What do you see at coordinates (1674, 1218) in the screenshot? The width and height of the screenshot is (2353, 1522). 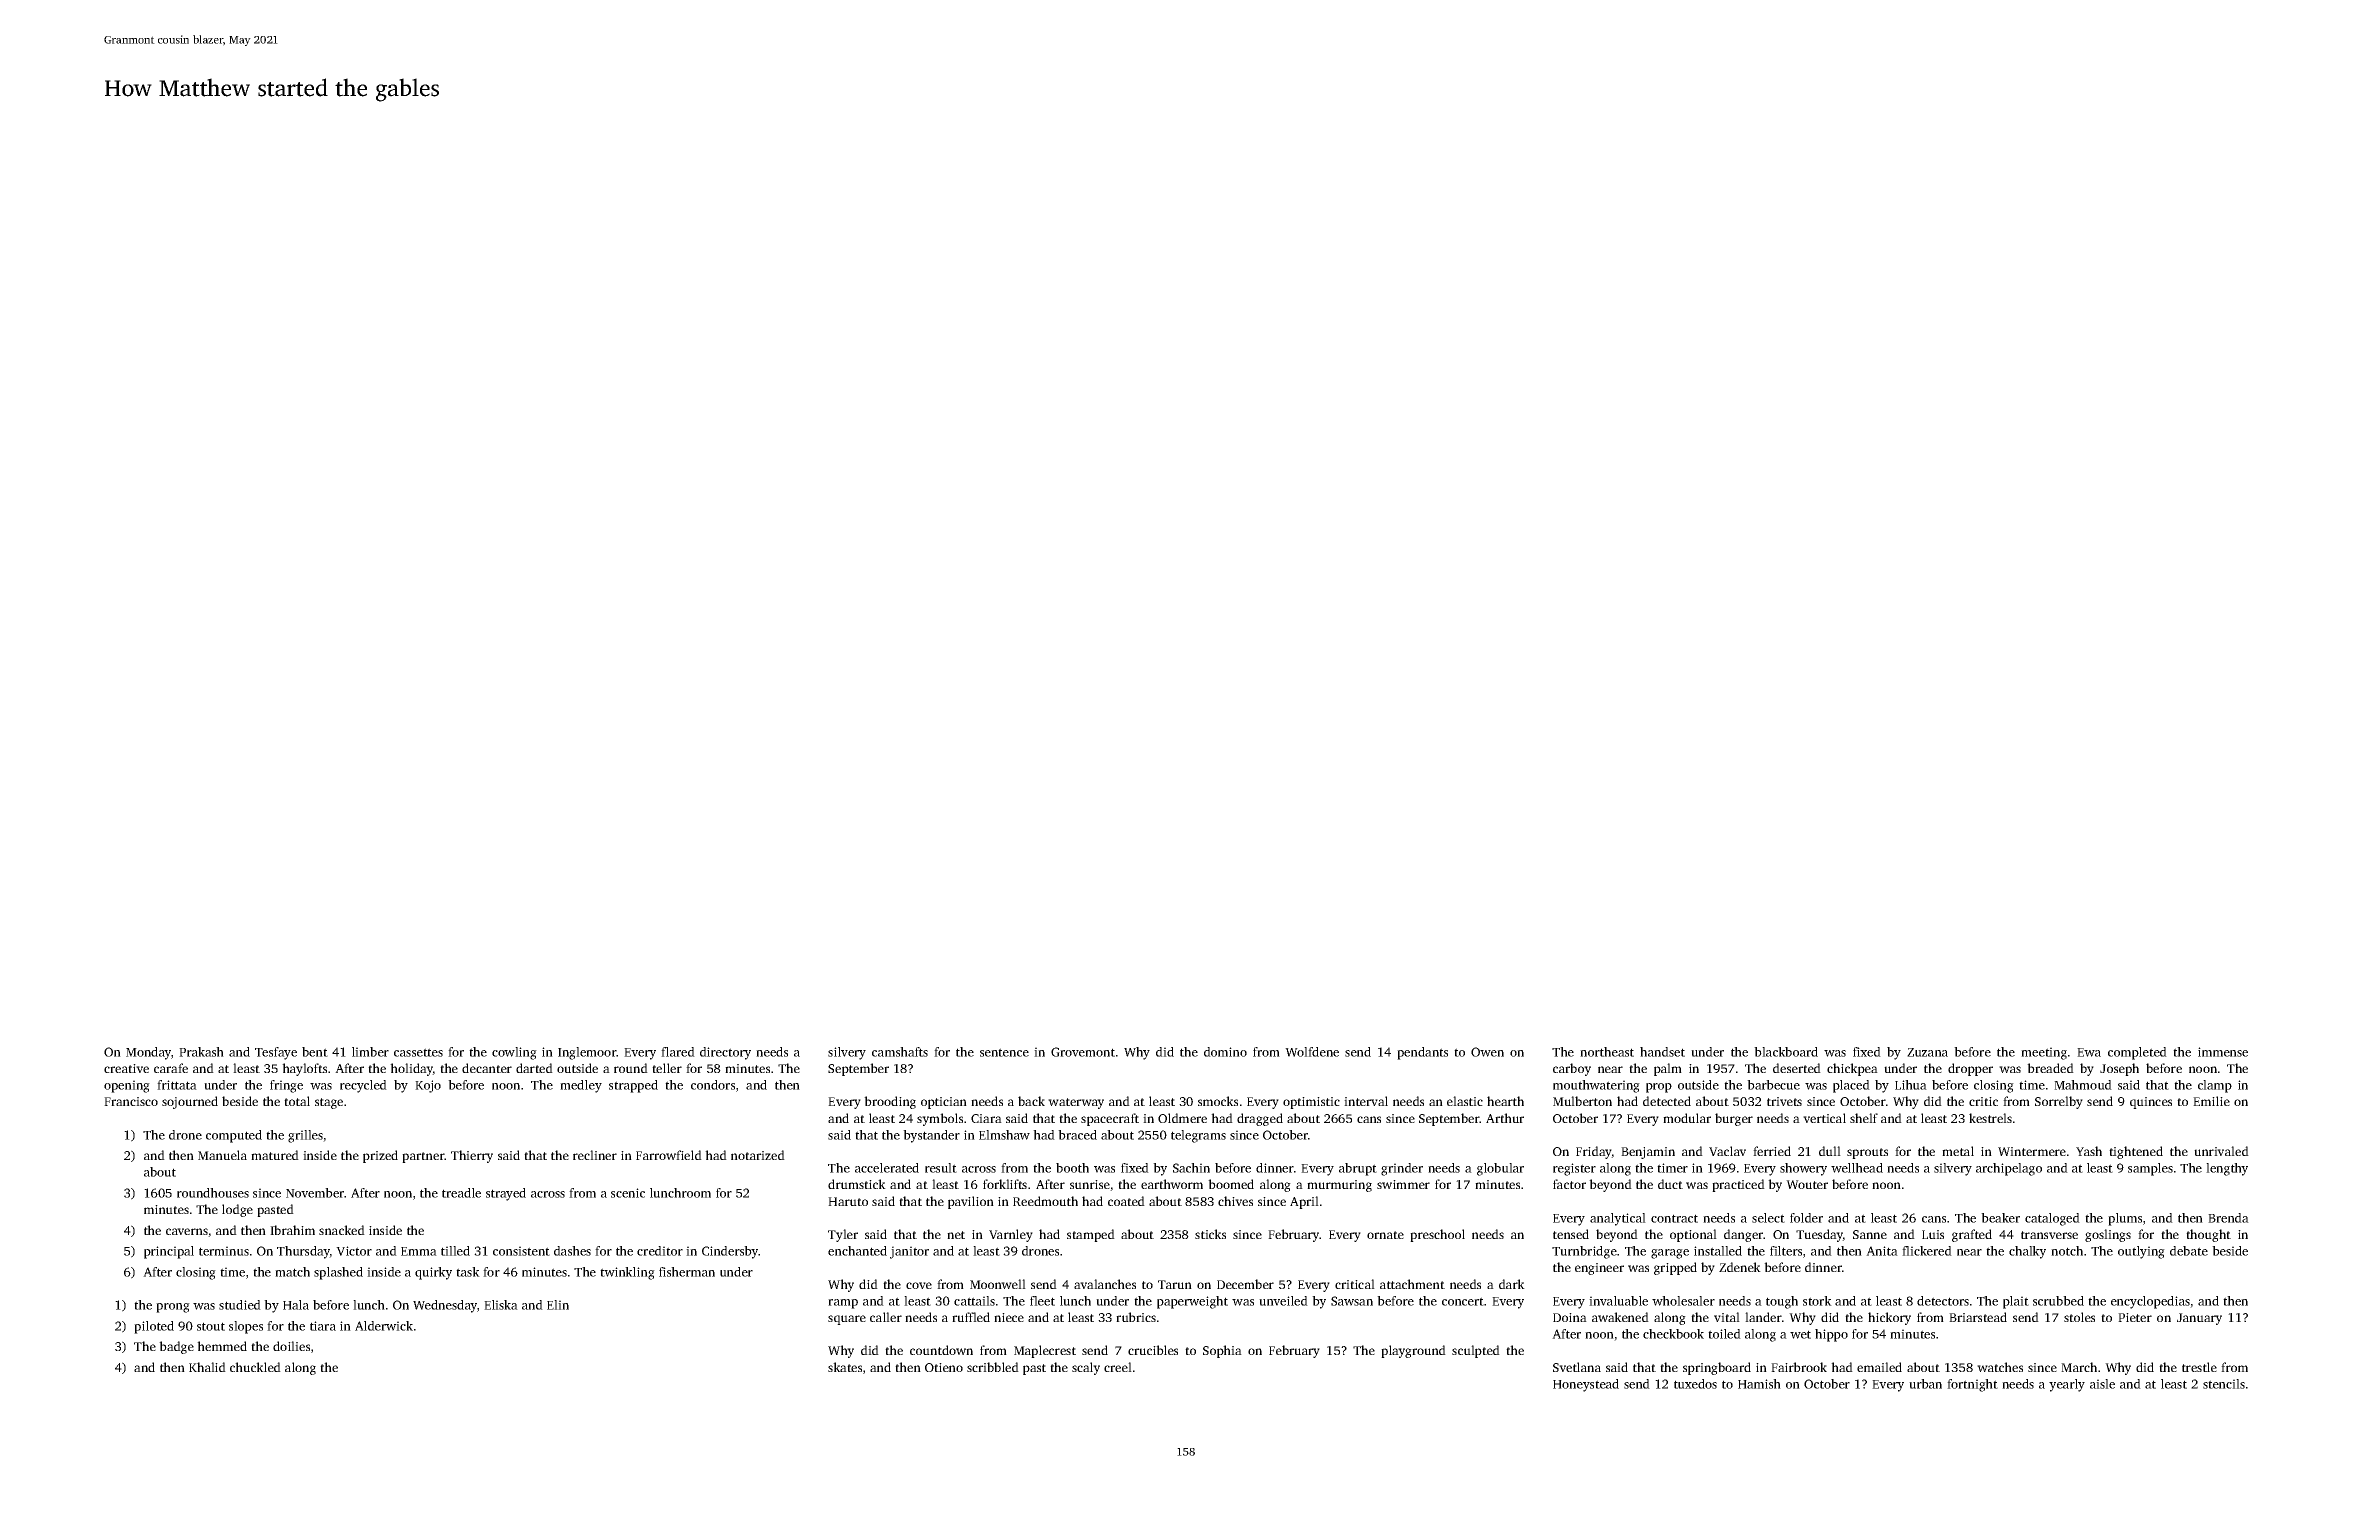 I see `contract` at bounding box center [1674, 1218].
